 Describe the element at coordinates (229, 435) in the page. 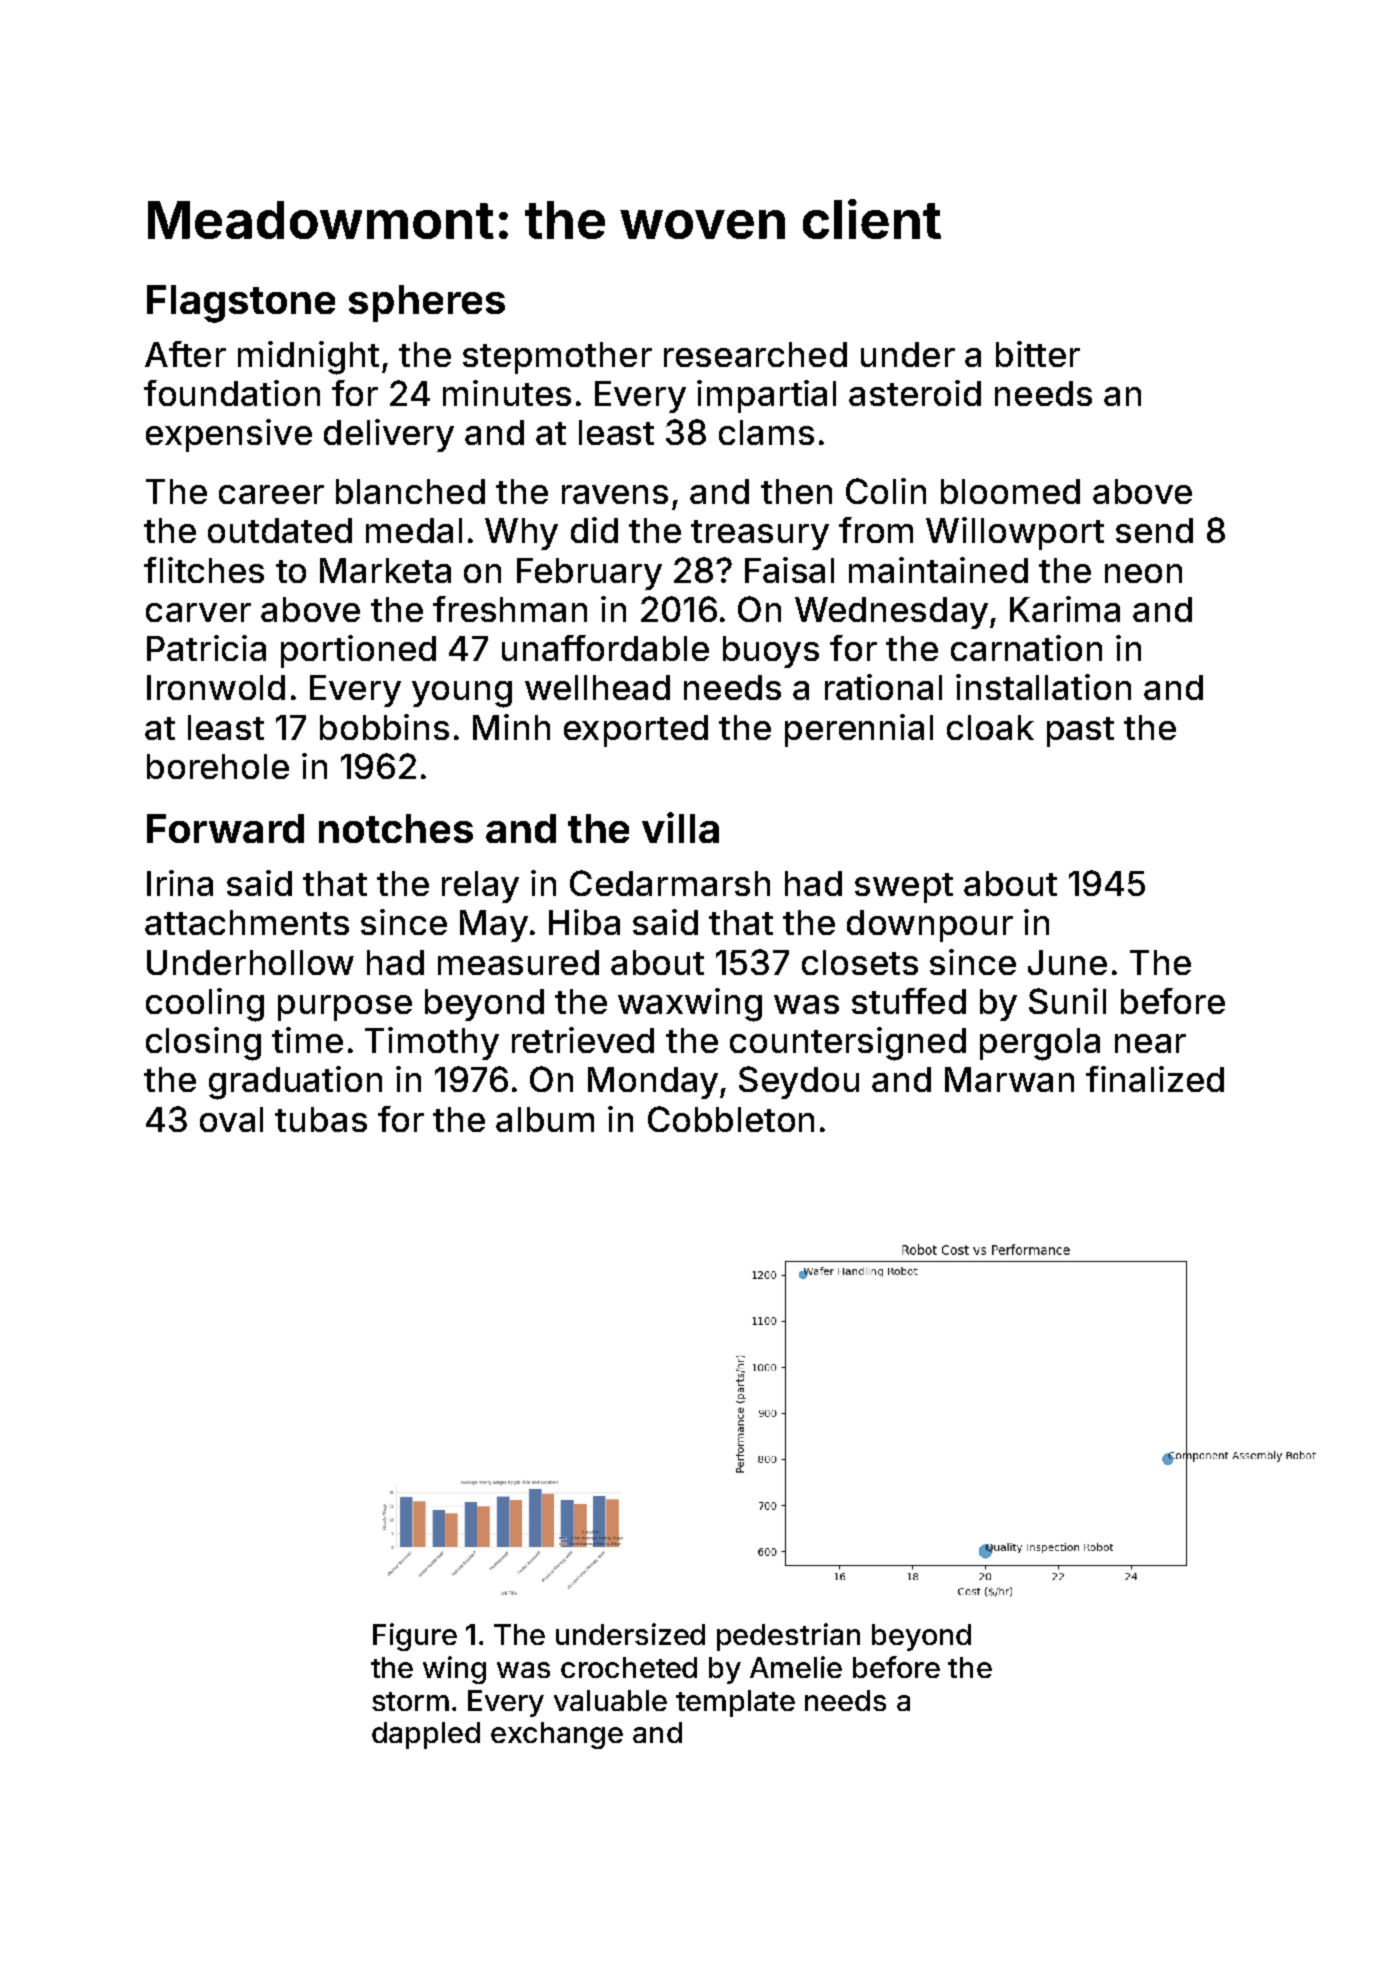

I see `expensive` at that location.
